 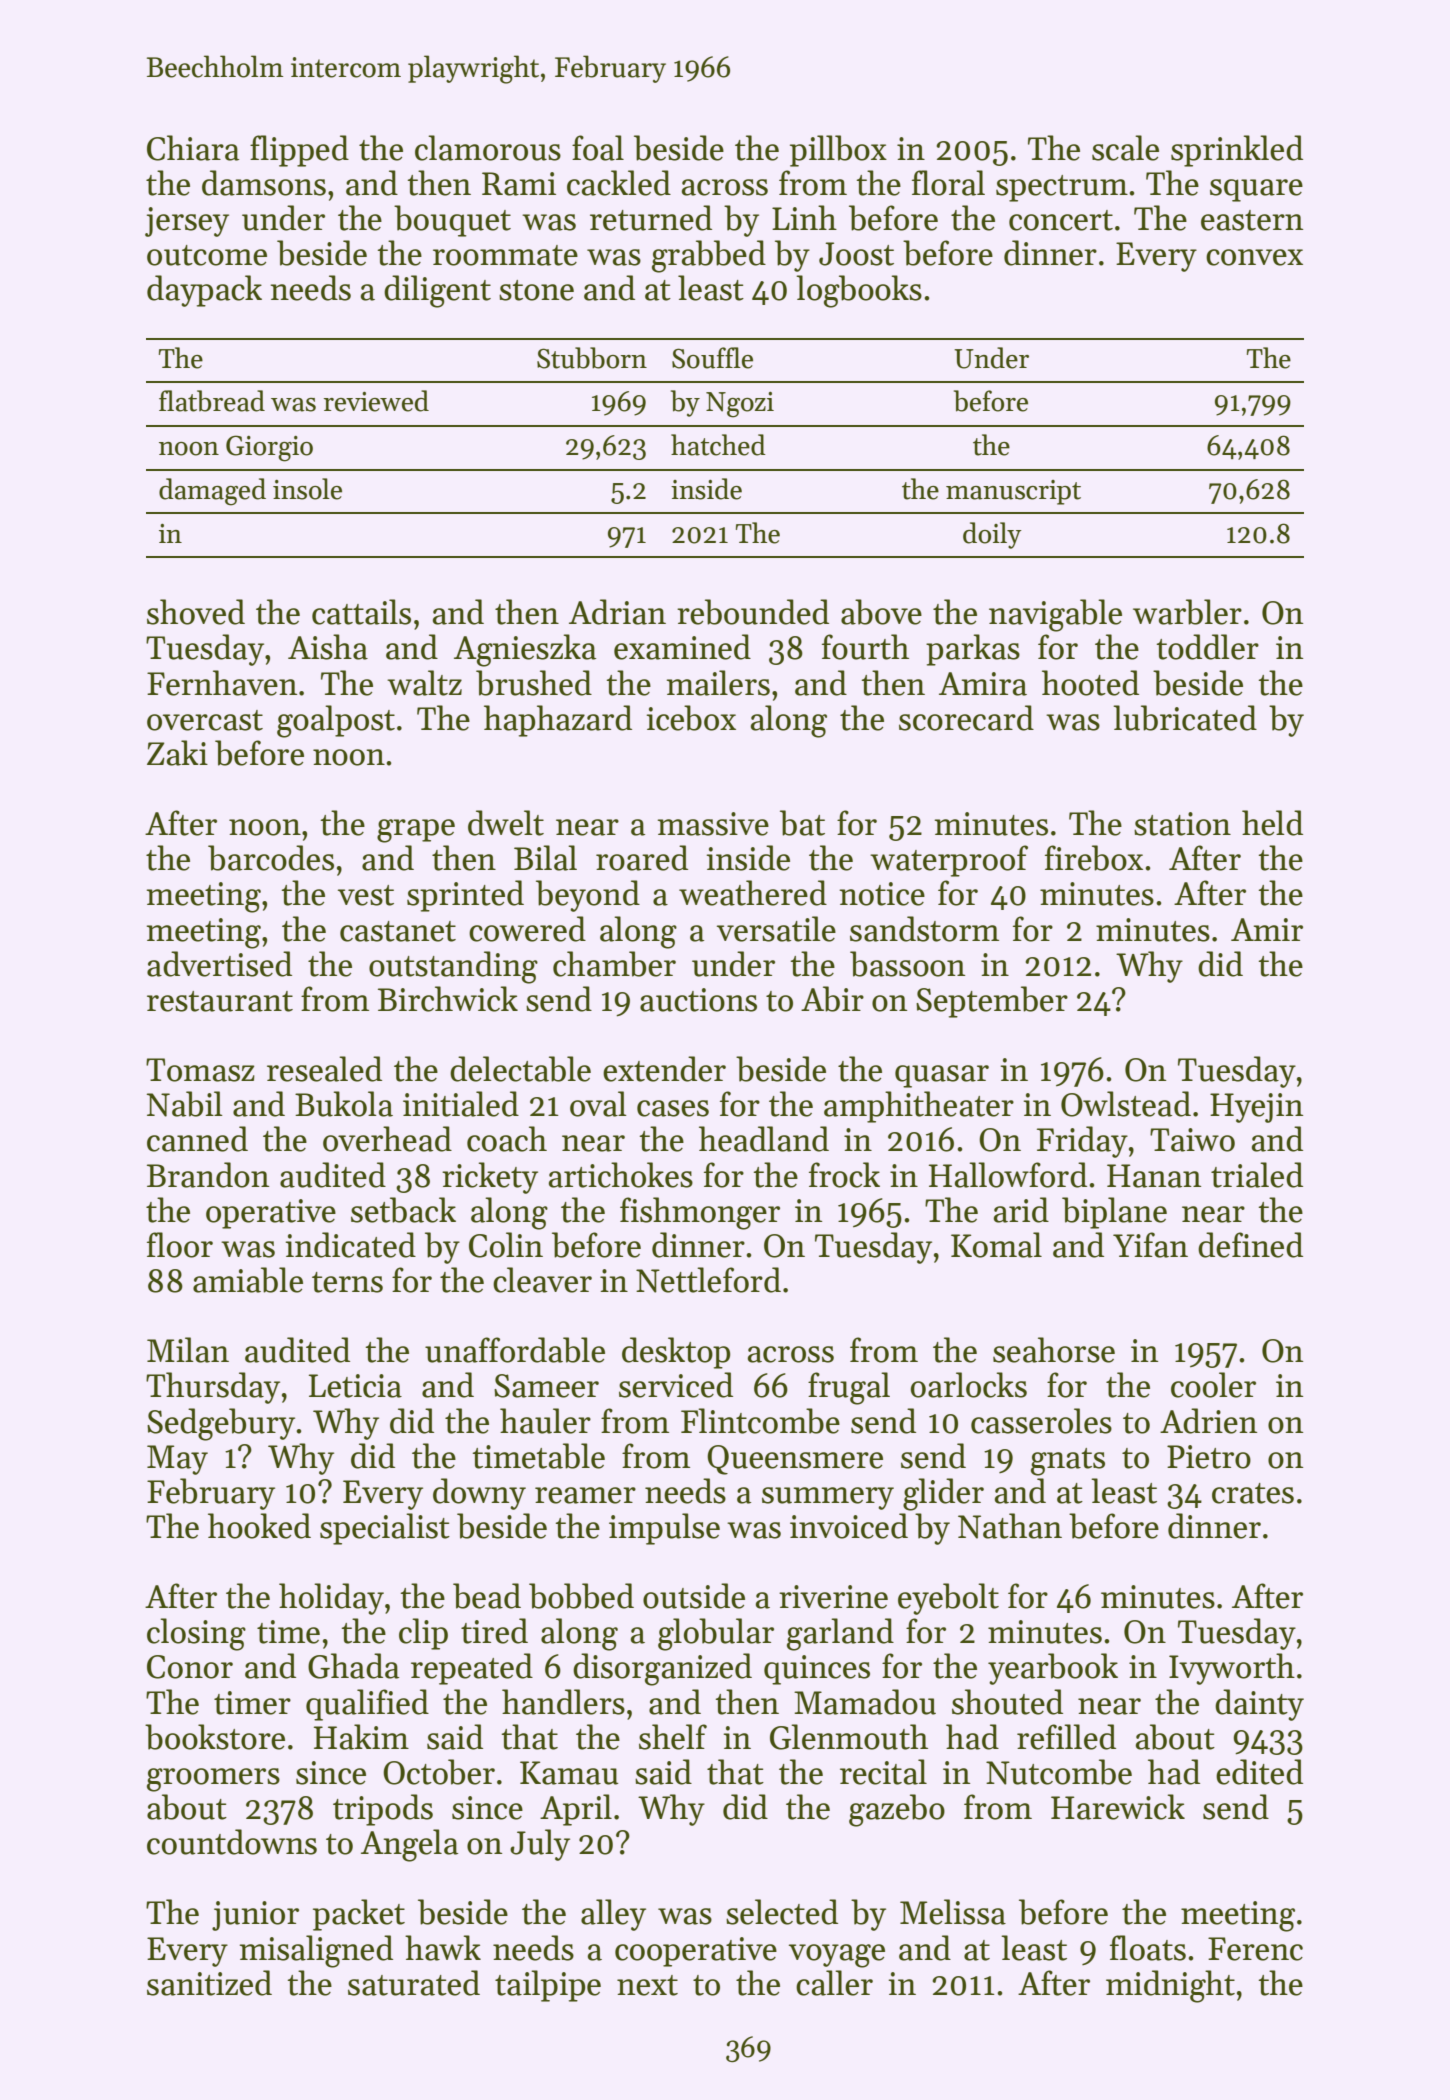 What do you see at coordinates (1150, 1245) in the screenshot?
I see `Yifan` at bounding box center [1150, 1245].
